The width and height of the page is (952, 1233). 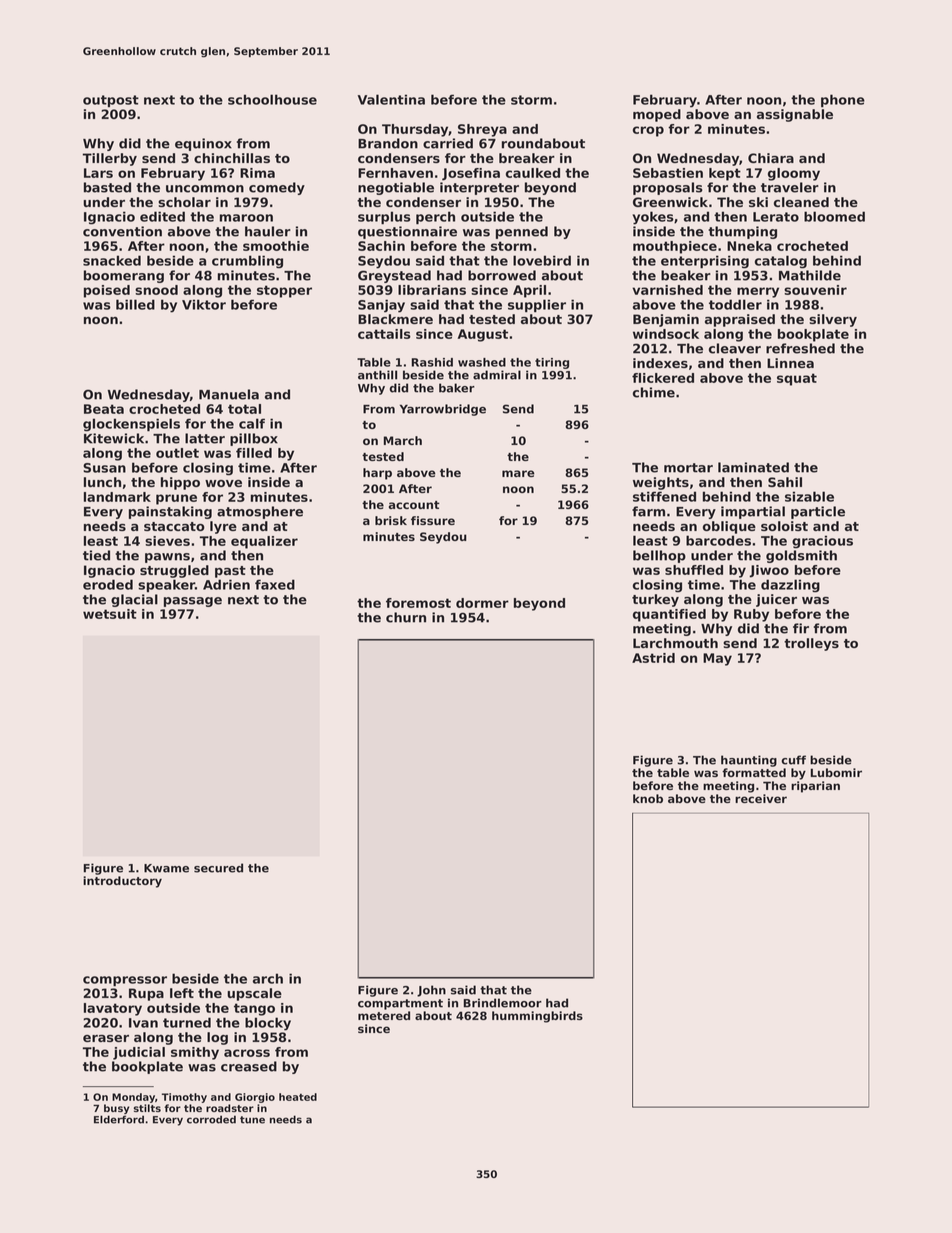 I want to click on past, so click(x=230, y=572).
